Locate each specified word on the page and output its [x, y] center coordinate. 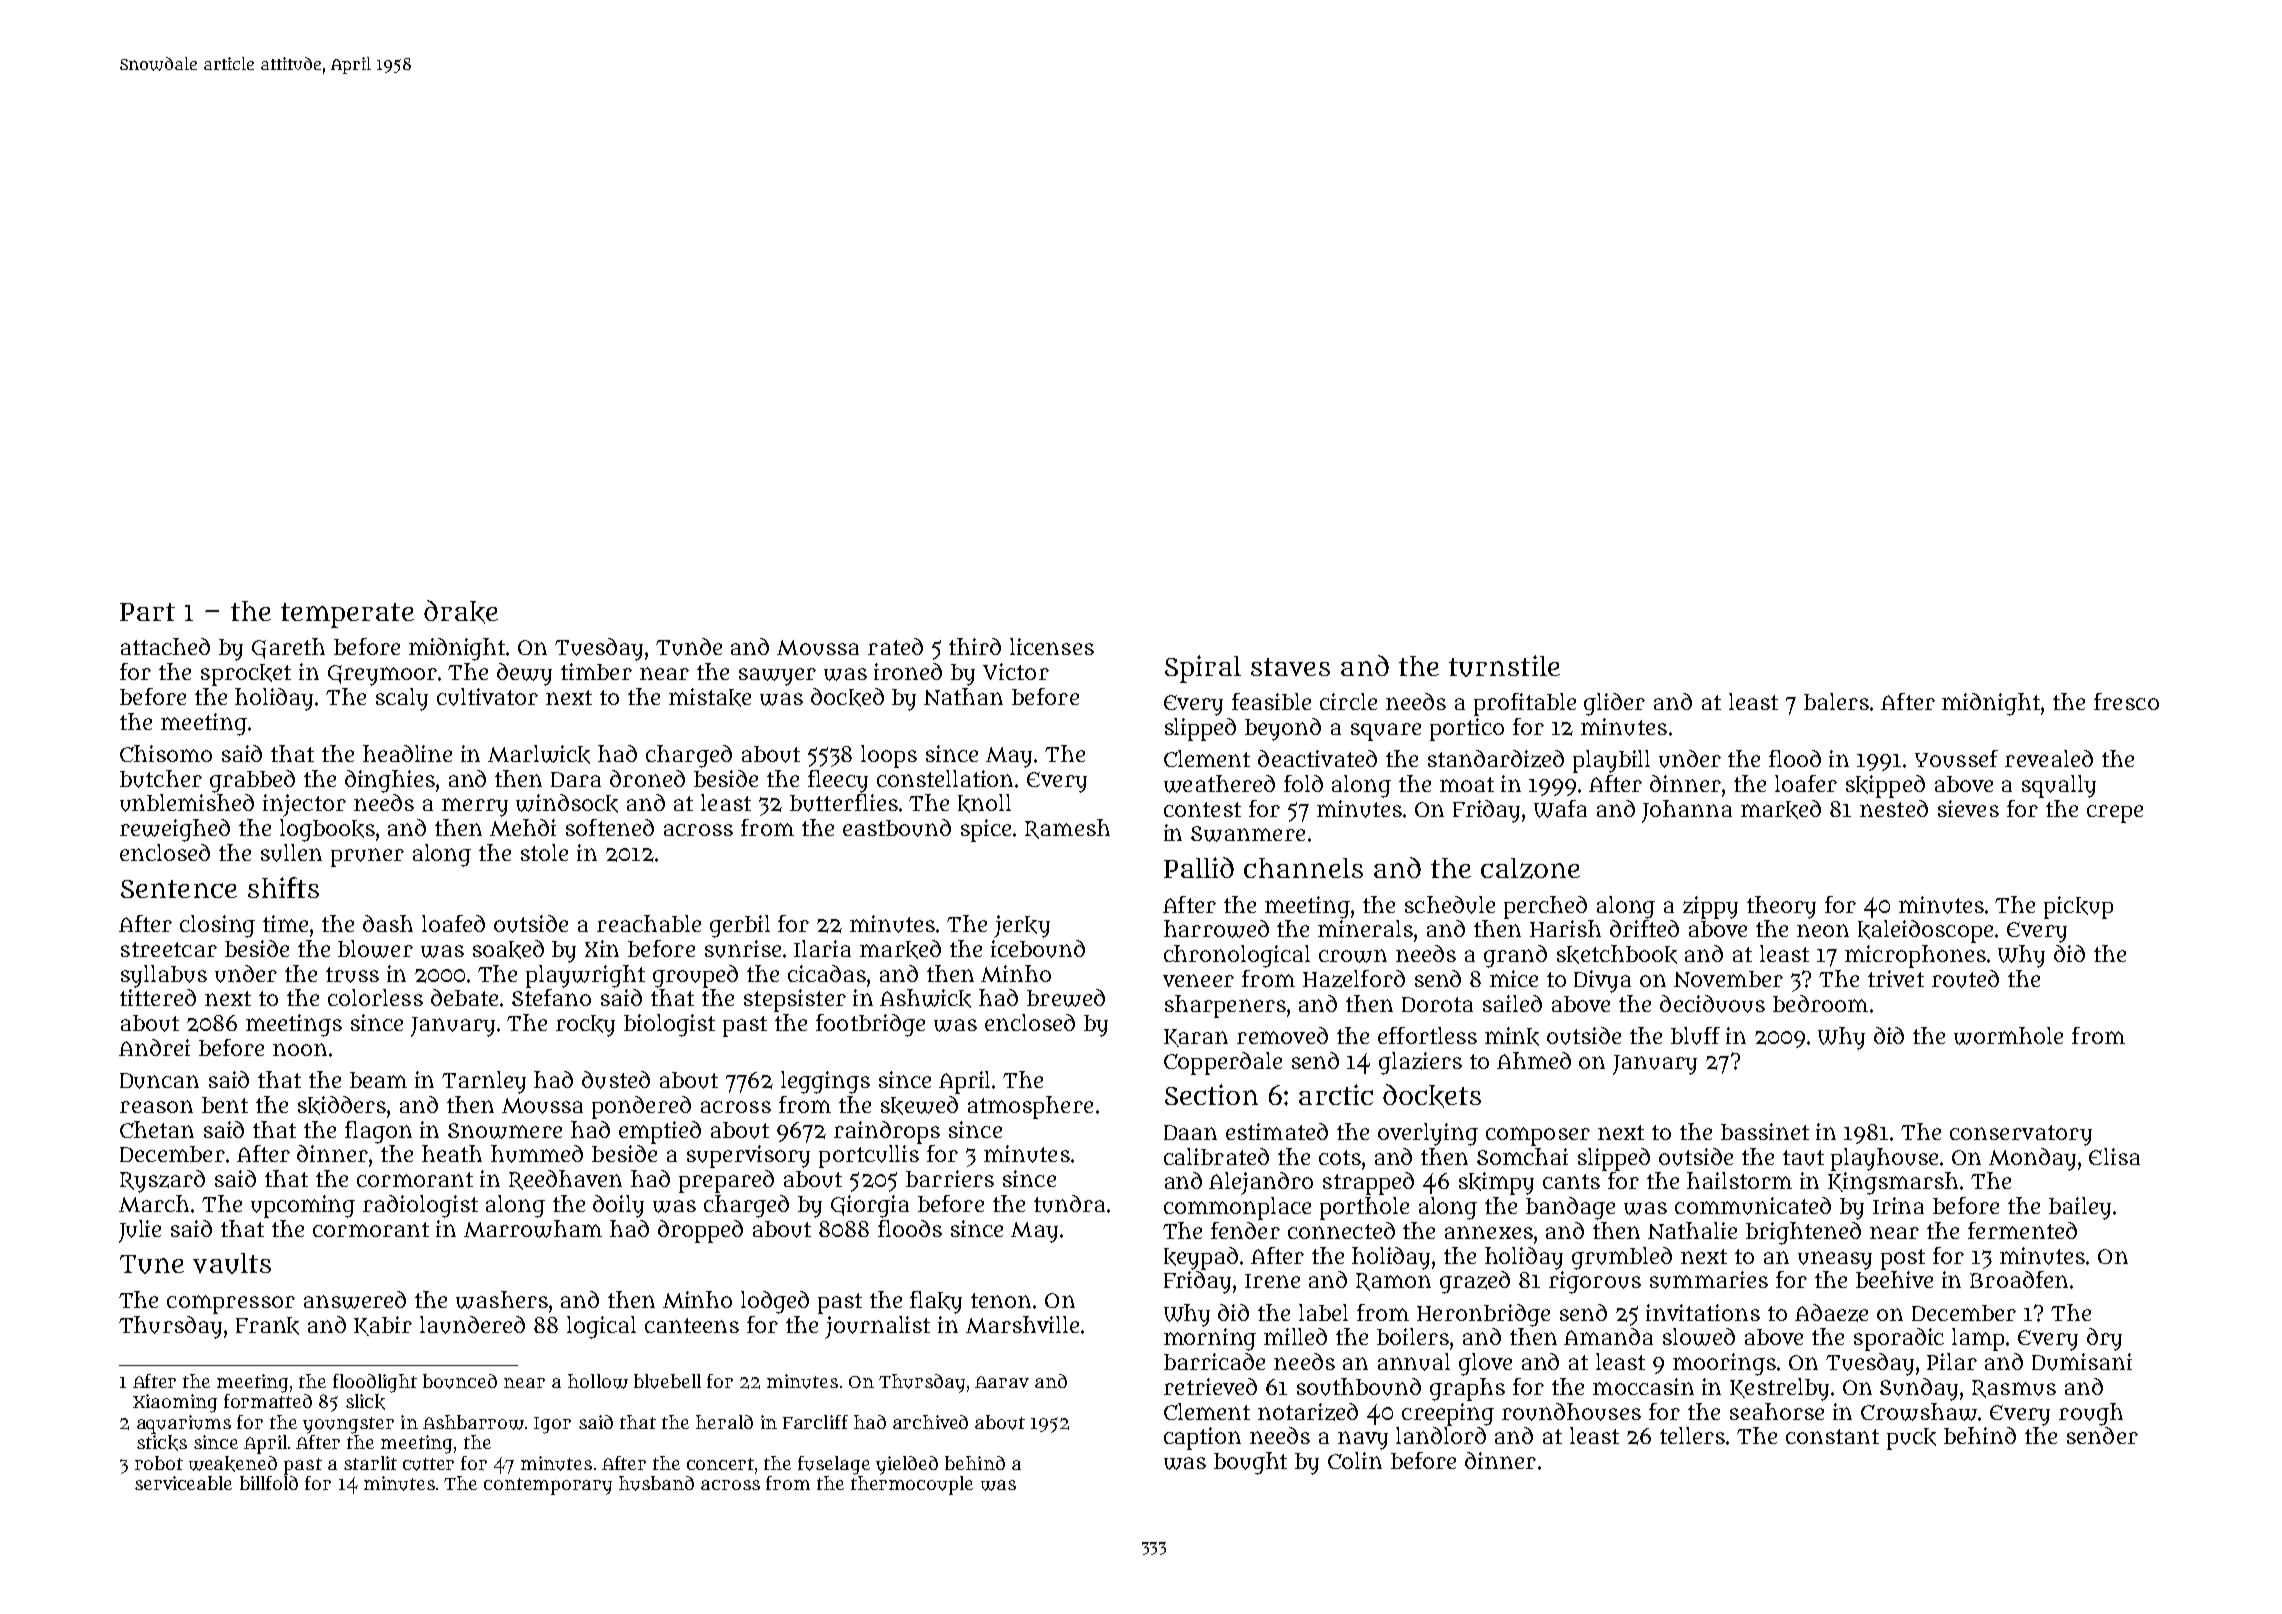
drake [461, 612]
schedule [1450, 905]
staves [1290, 667]
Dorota [1437, 1004]
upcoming [303, 1206]
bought [1250, 1463]
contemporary [548, 1486]
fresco [2126, 701]
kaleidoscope [1925, 931]
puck [1911, 1439]
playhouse [1884, 1159]
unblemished [187, 803]
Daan [1190, 1132]
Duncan [159, 1081]
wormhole [2008, 1036]
